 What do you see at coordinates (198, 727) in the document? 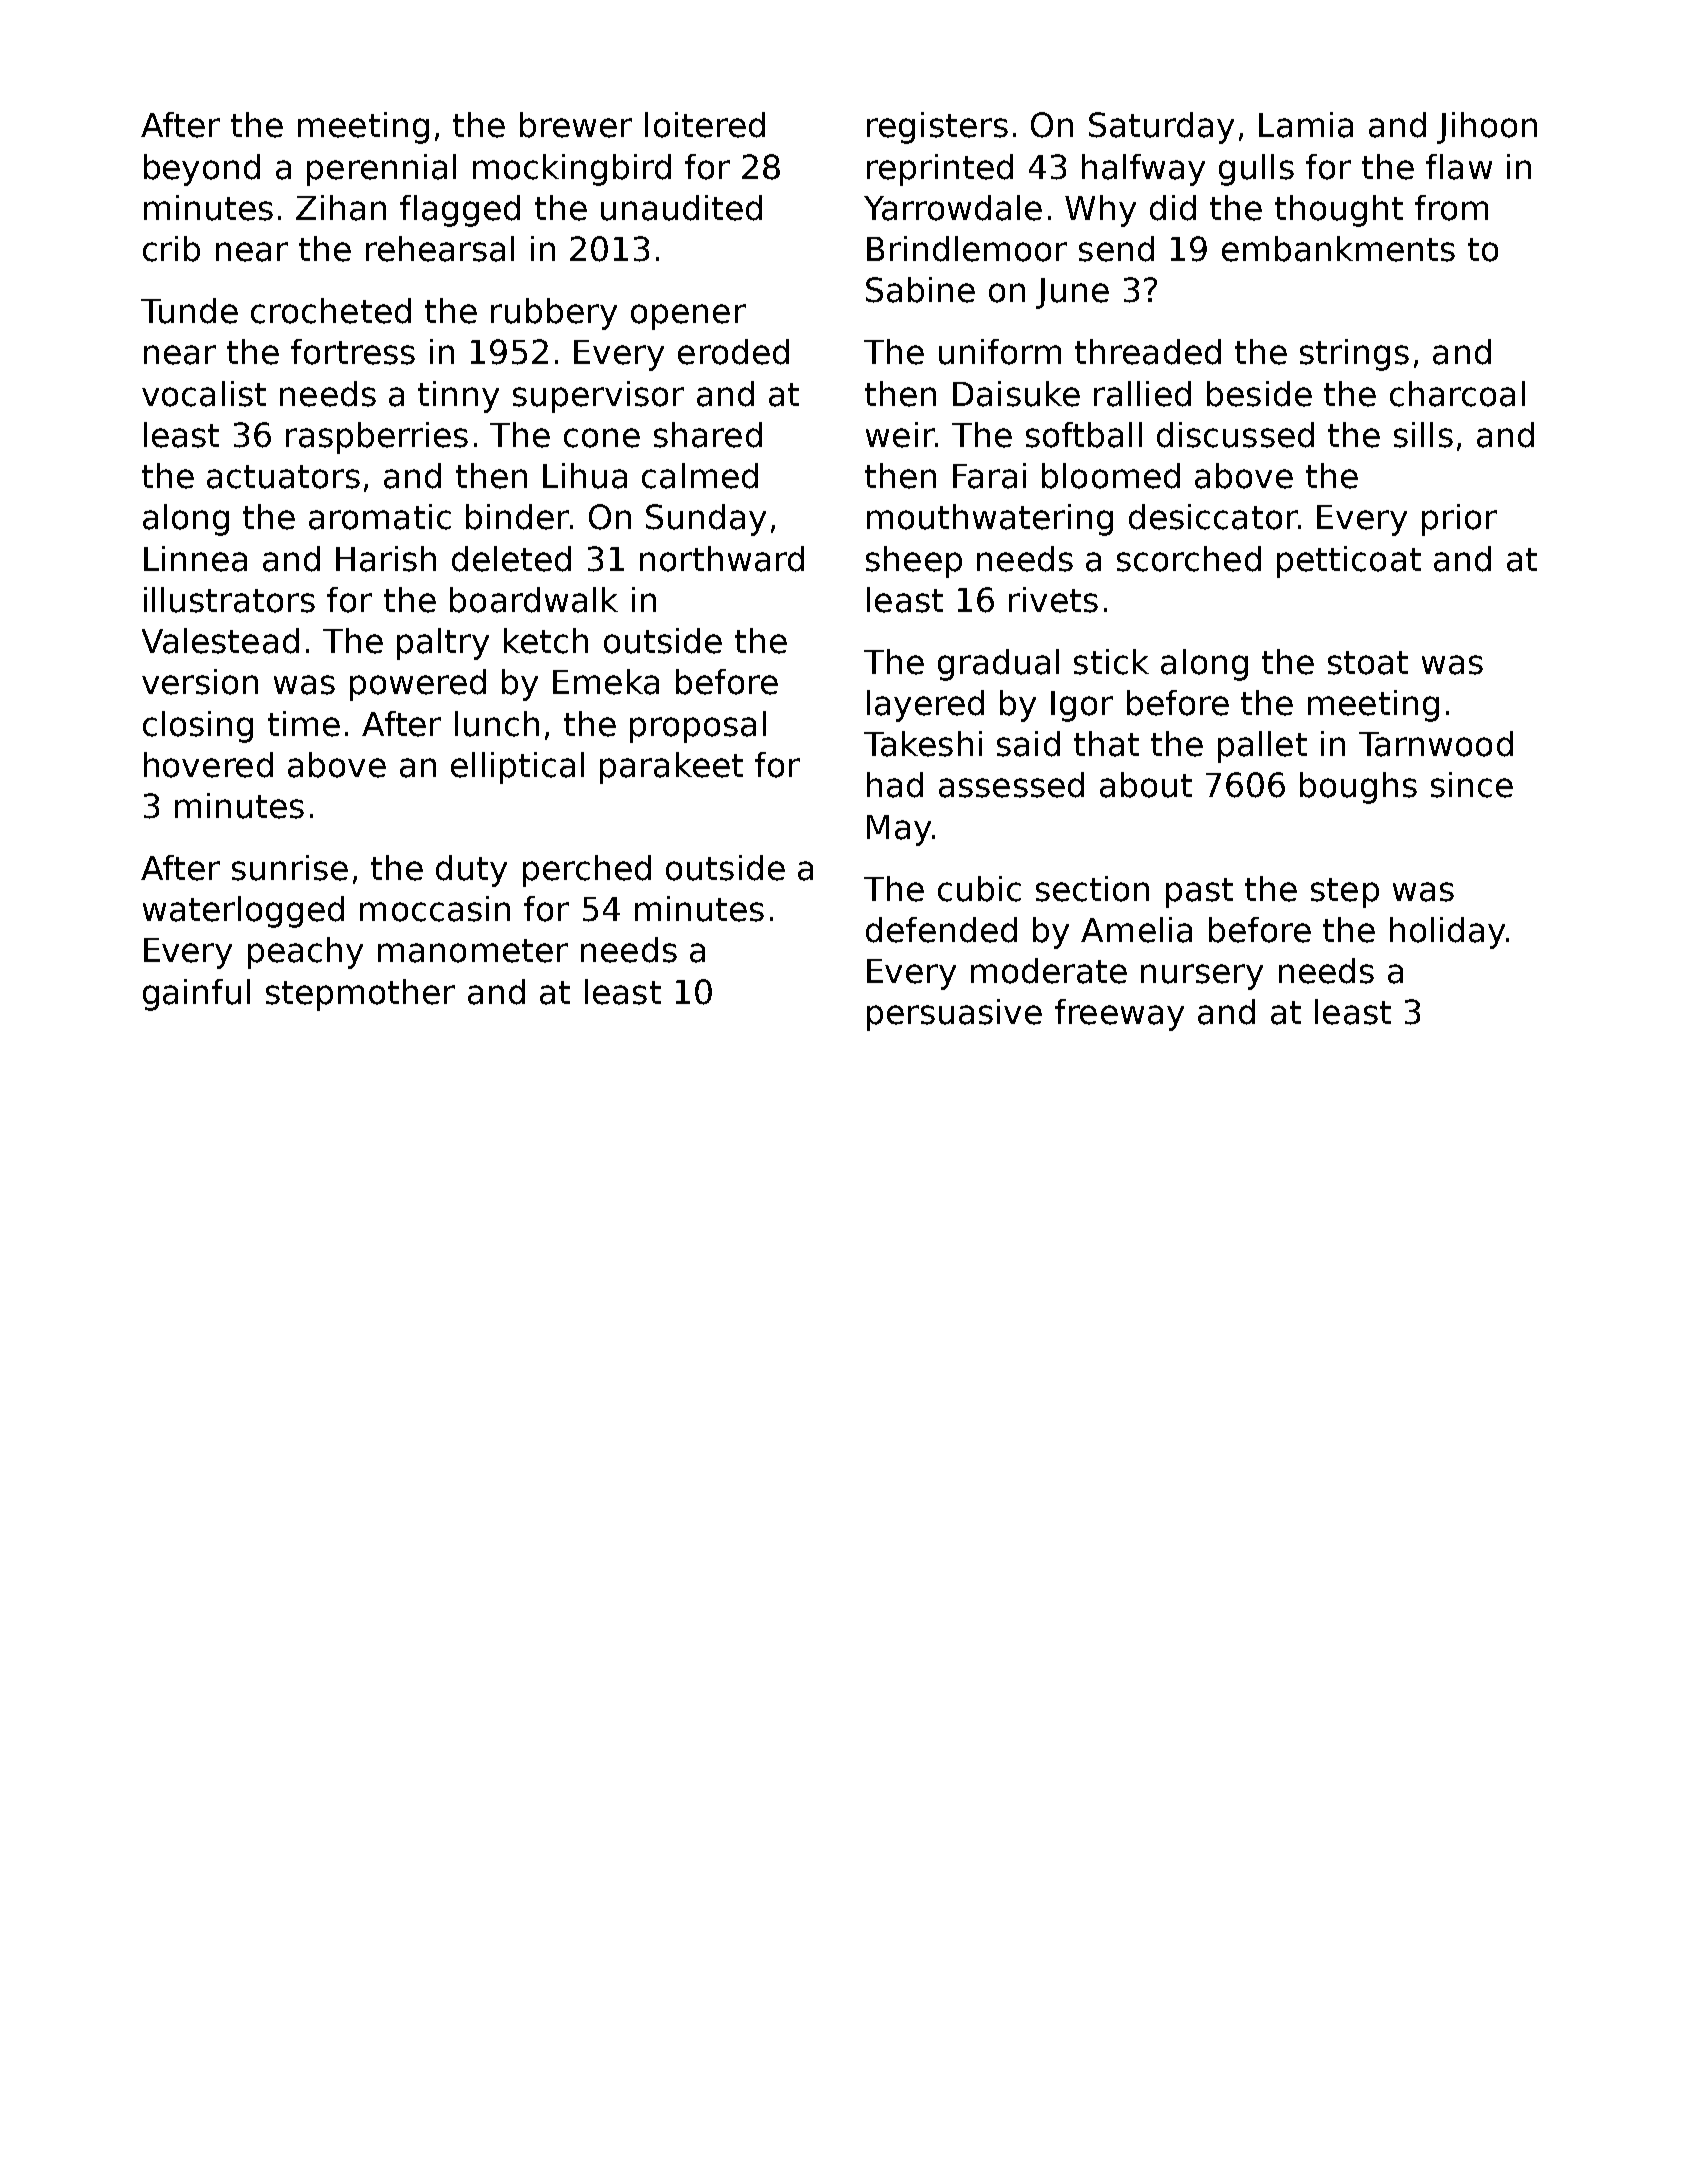
I see `closing` at bounding box center [198, 727].
